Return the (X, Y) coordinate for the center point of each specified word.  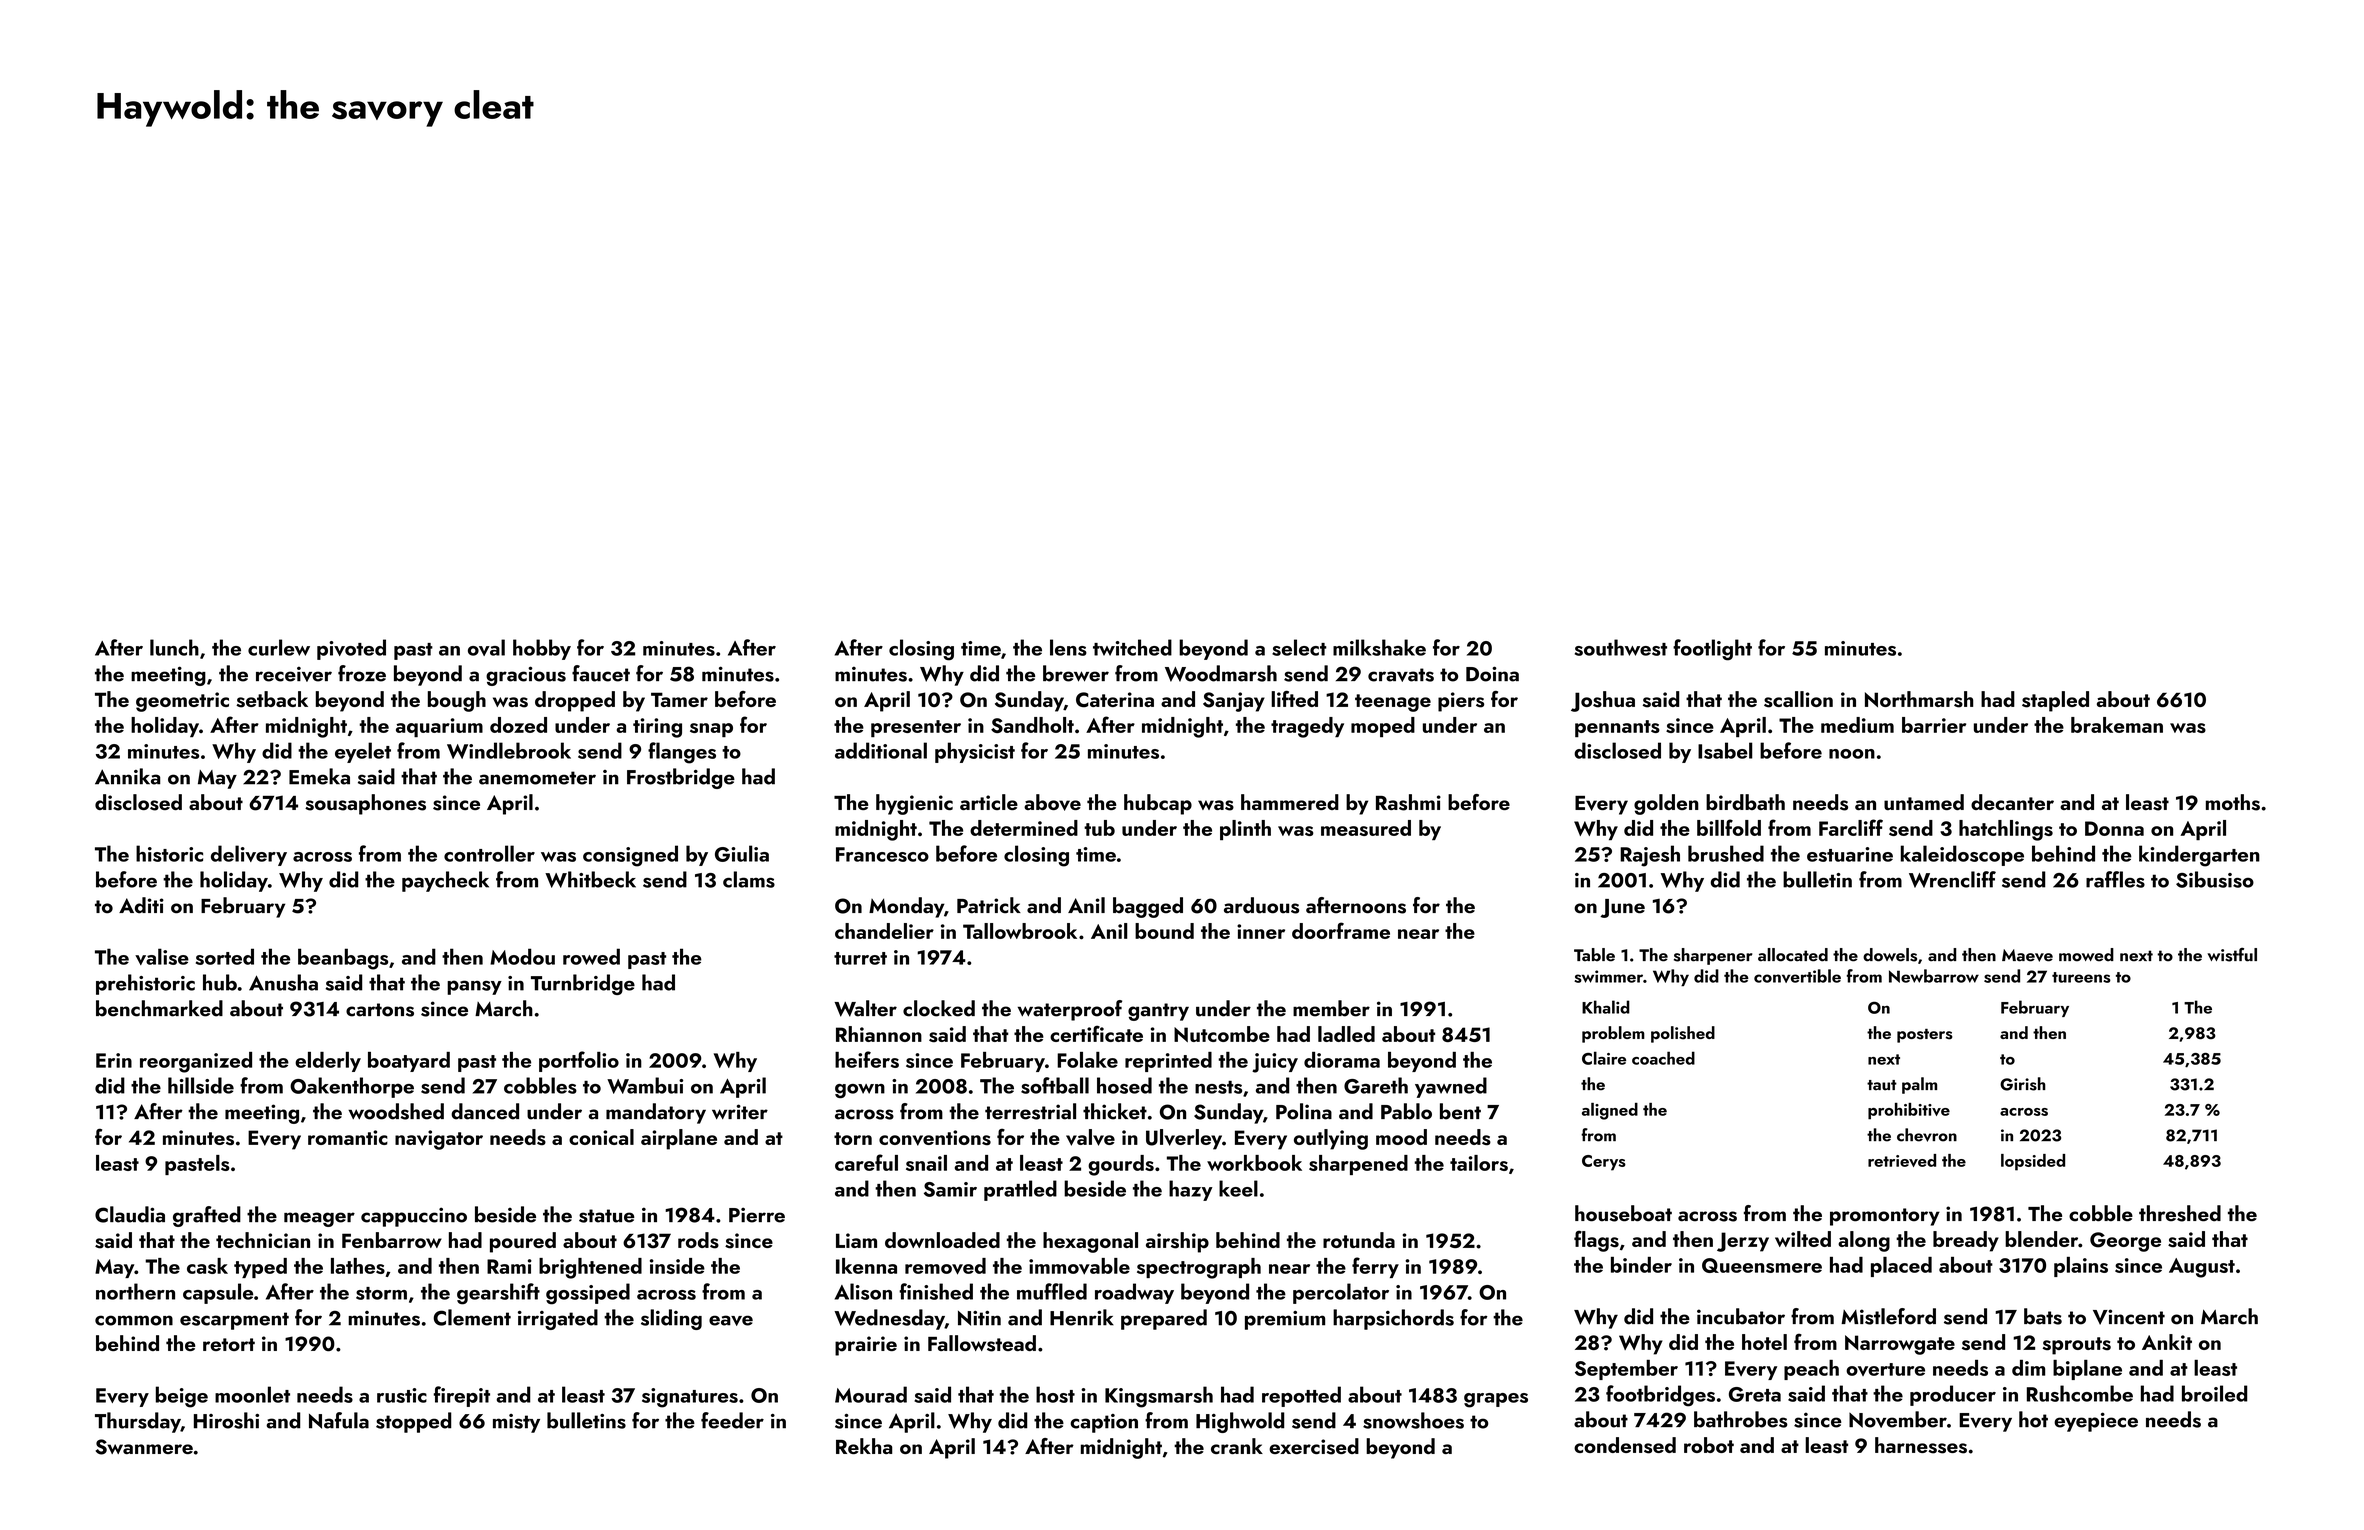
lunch (174, 647)
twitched (1132, 647)
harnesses (1921, 1445)
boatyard (409, 1062)
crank (1237, 1446)
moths (2233, 802)
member (1331, 1008)
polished (1683, 1034)
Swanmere (144, 1447)
